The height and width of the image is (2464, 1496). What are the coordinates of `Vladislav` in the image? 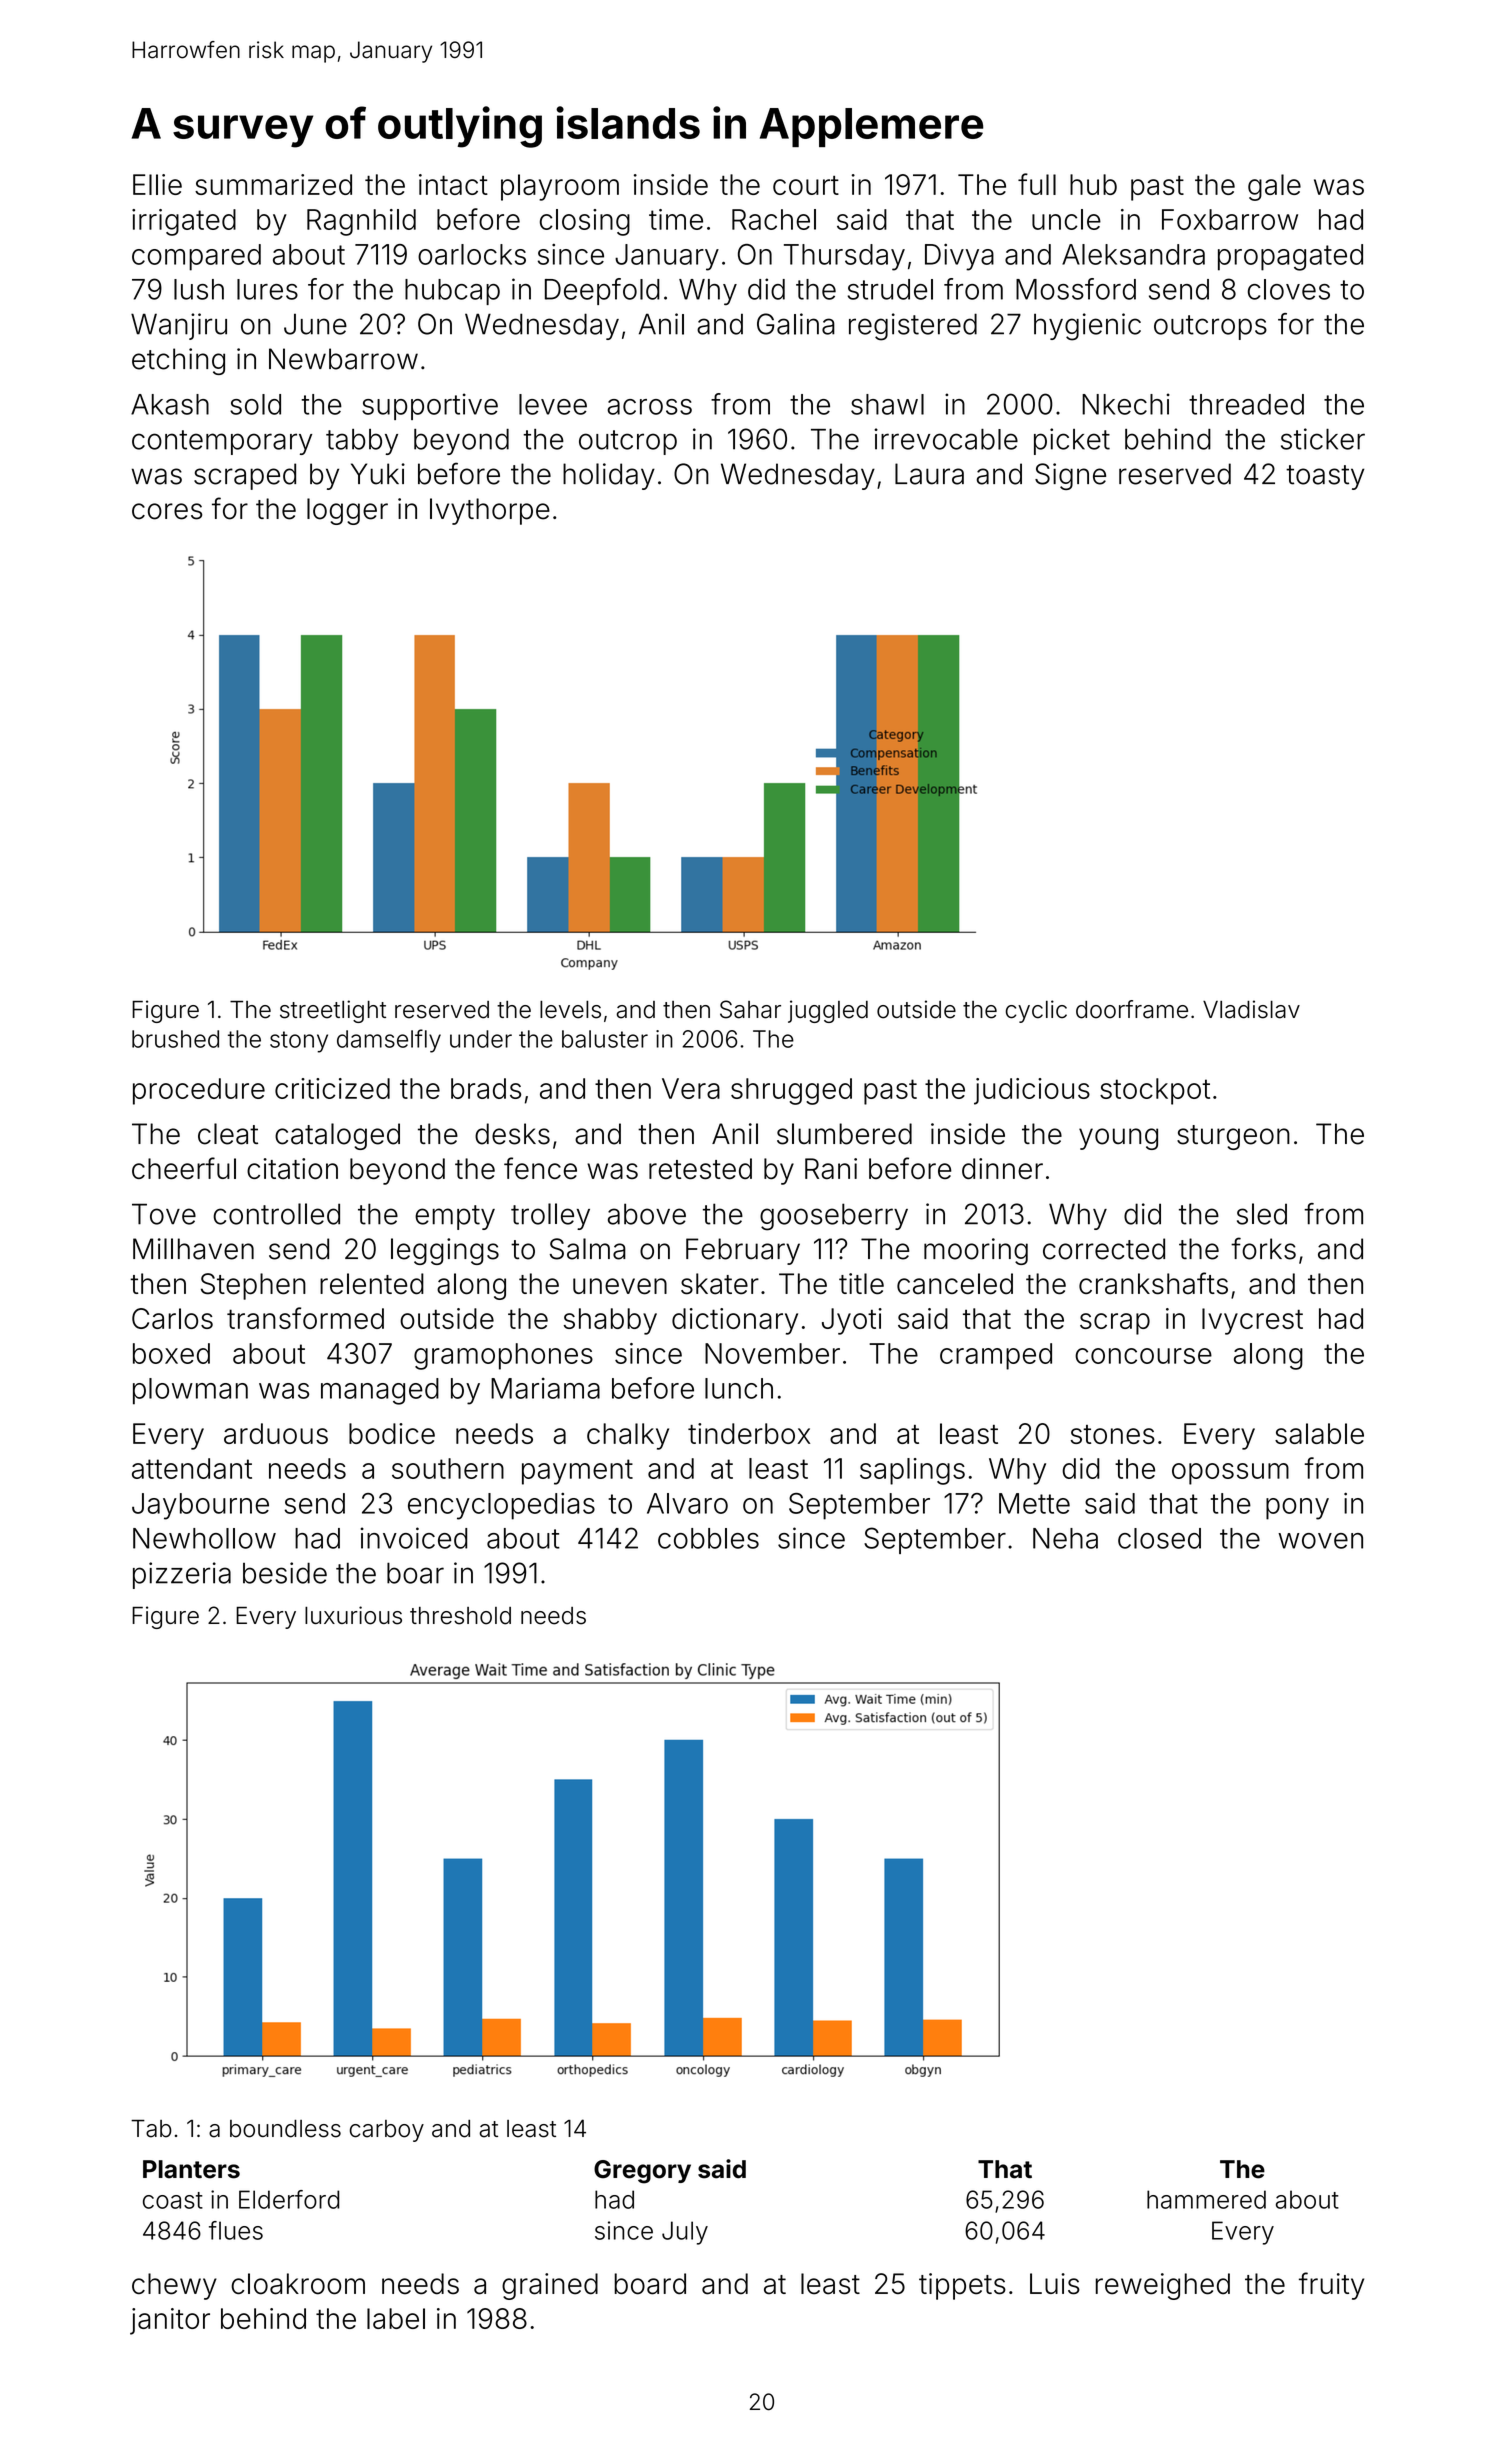 It's located at (1251, 1009).
